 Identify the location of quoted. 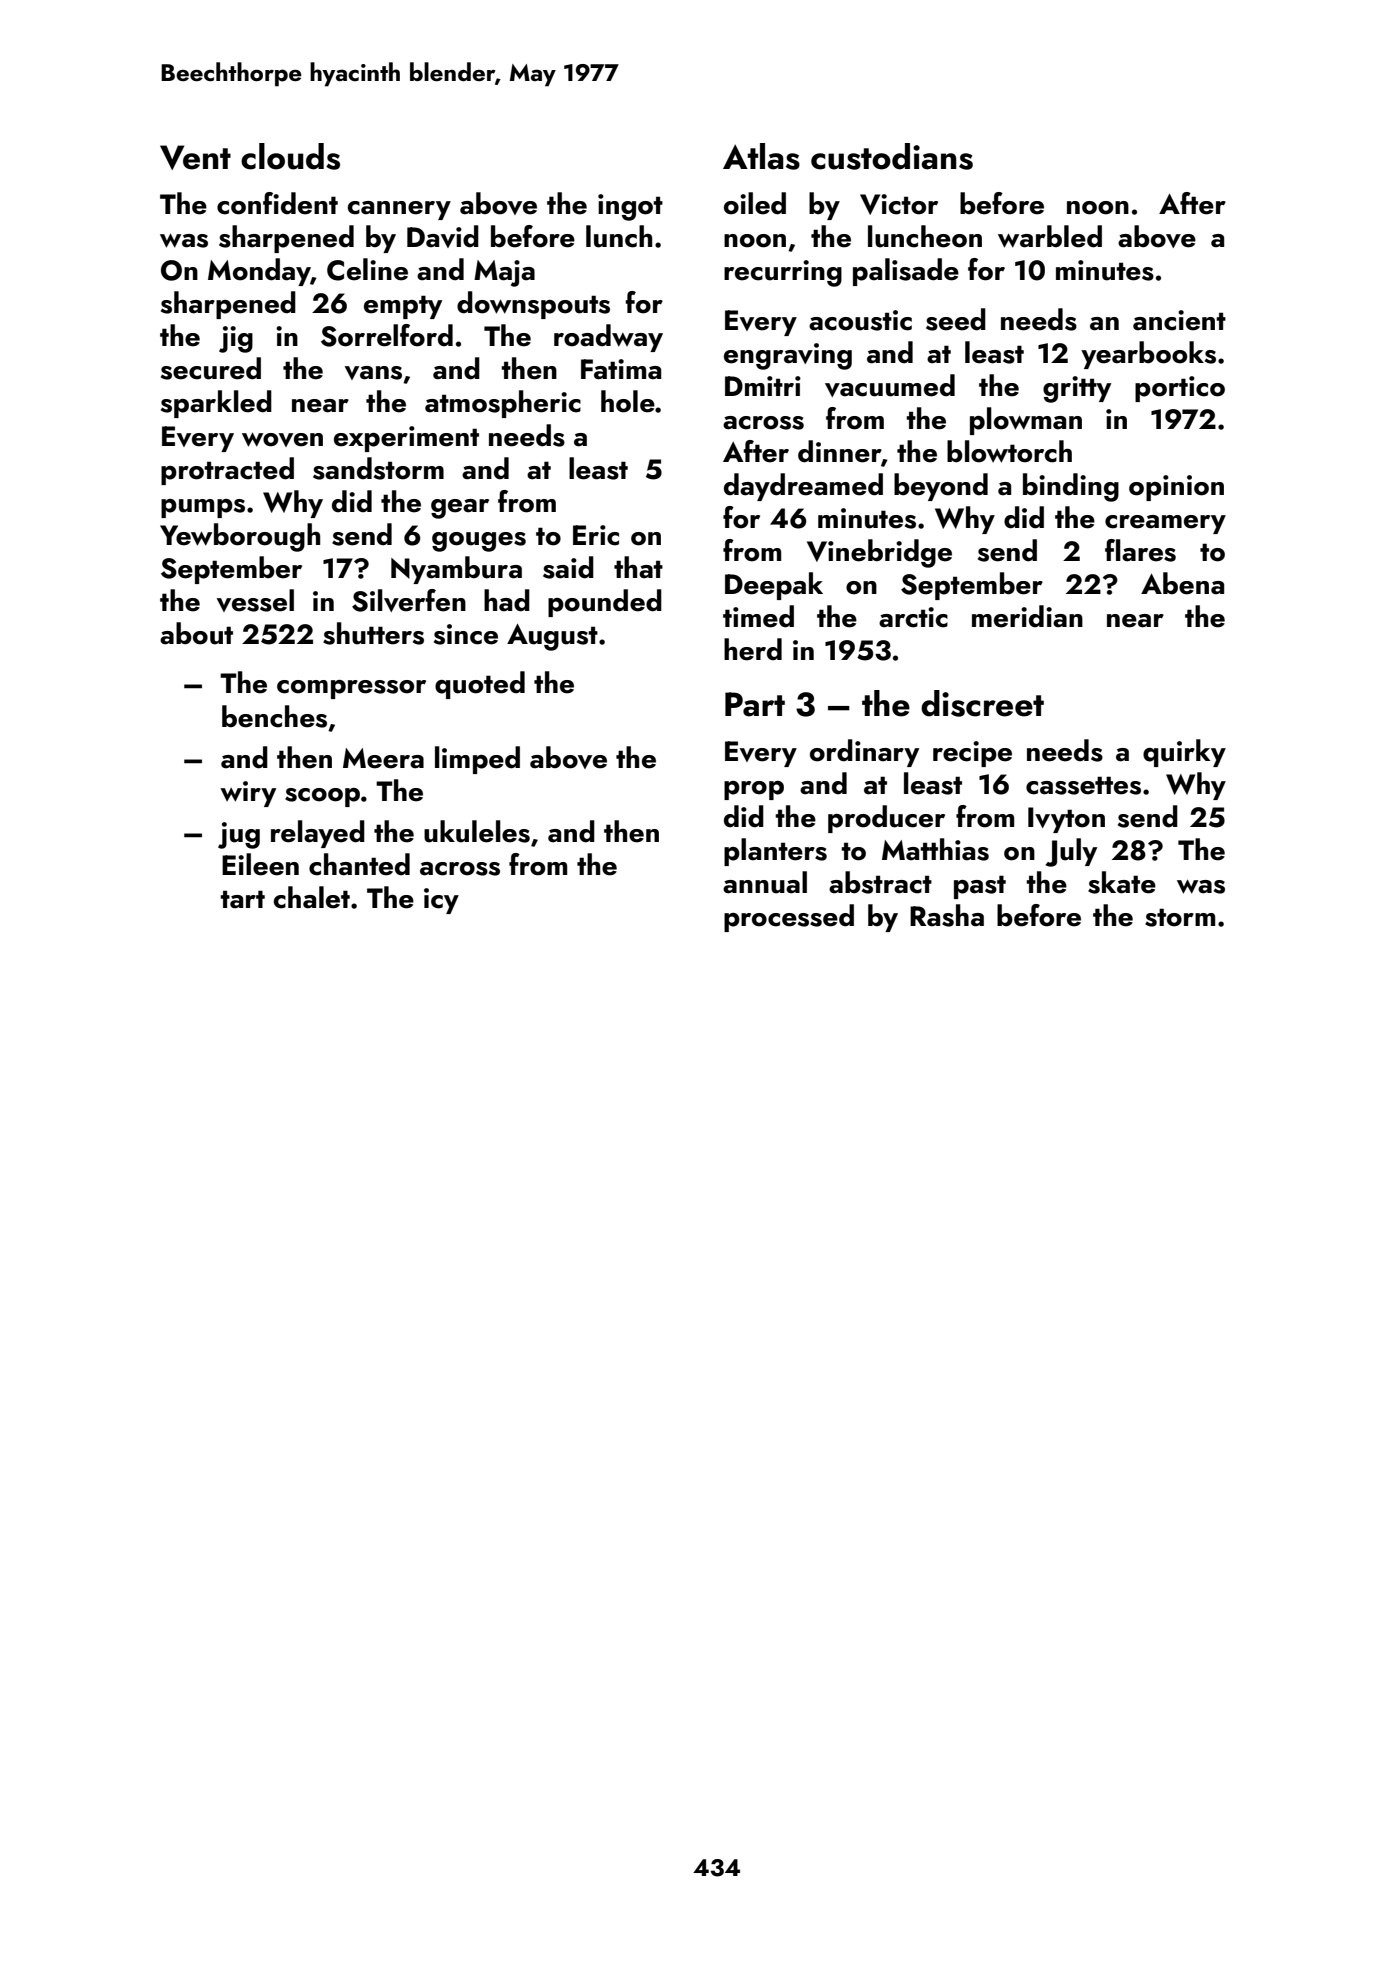
(480, 685).
